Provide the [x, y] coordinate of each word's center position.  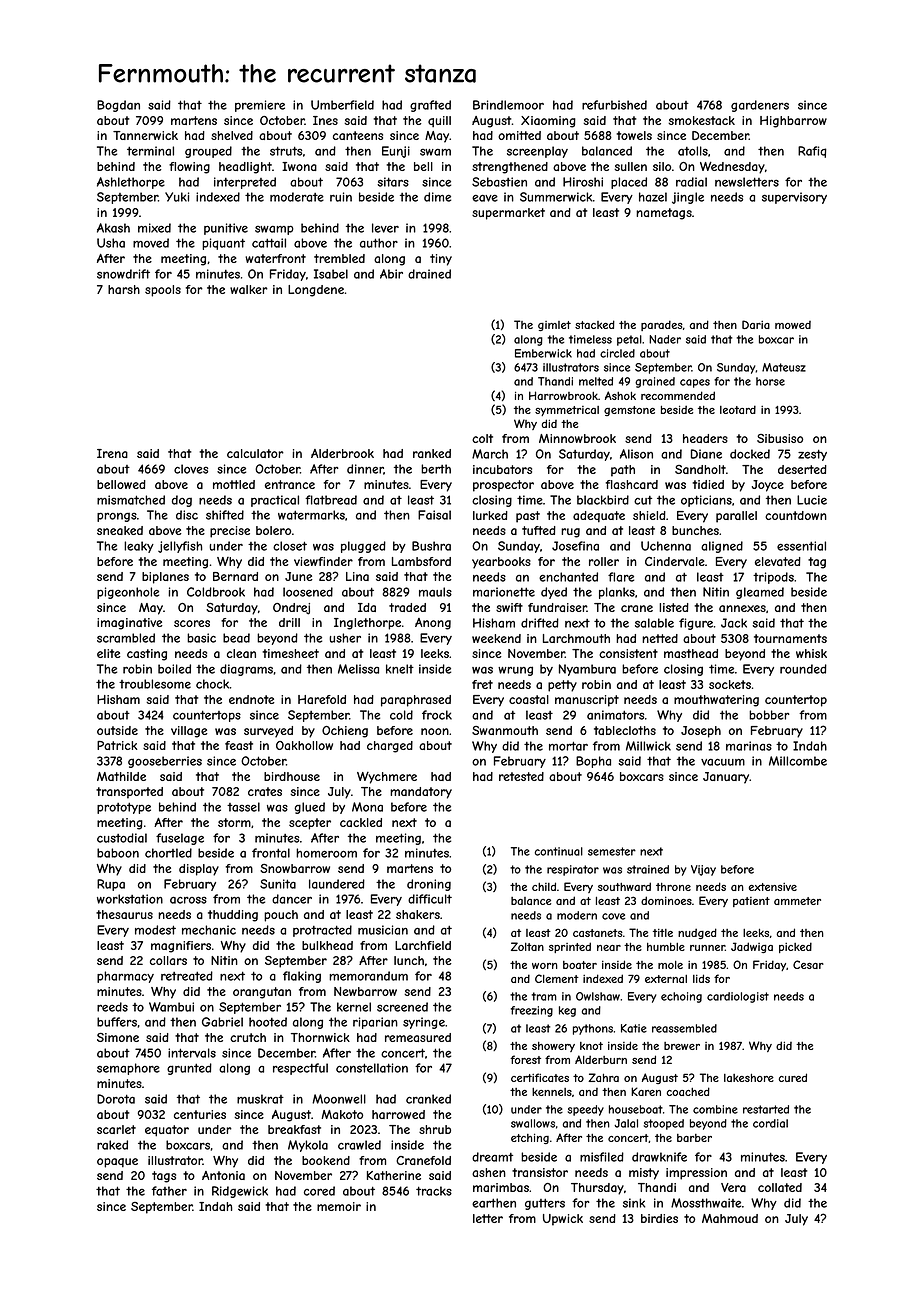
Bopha [593, 762]
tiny [441, 260]
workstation [130, 899]
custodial [122, 838]
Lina [357, 576]
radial [691, 182]
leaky [139, 547]
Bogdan [118, 106]
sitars [393, 182]
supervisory [794, 198]
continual [559, 851]
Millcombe [798, 761]
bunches [695, 530]
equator [167, 1131]
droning [429, 885]
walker [249, 289]
